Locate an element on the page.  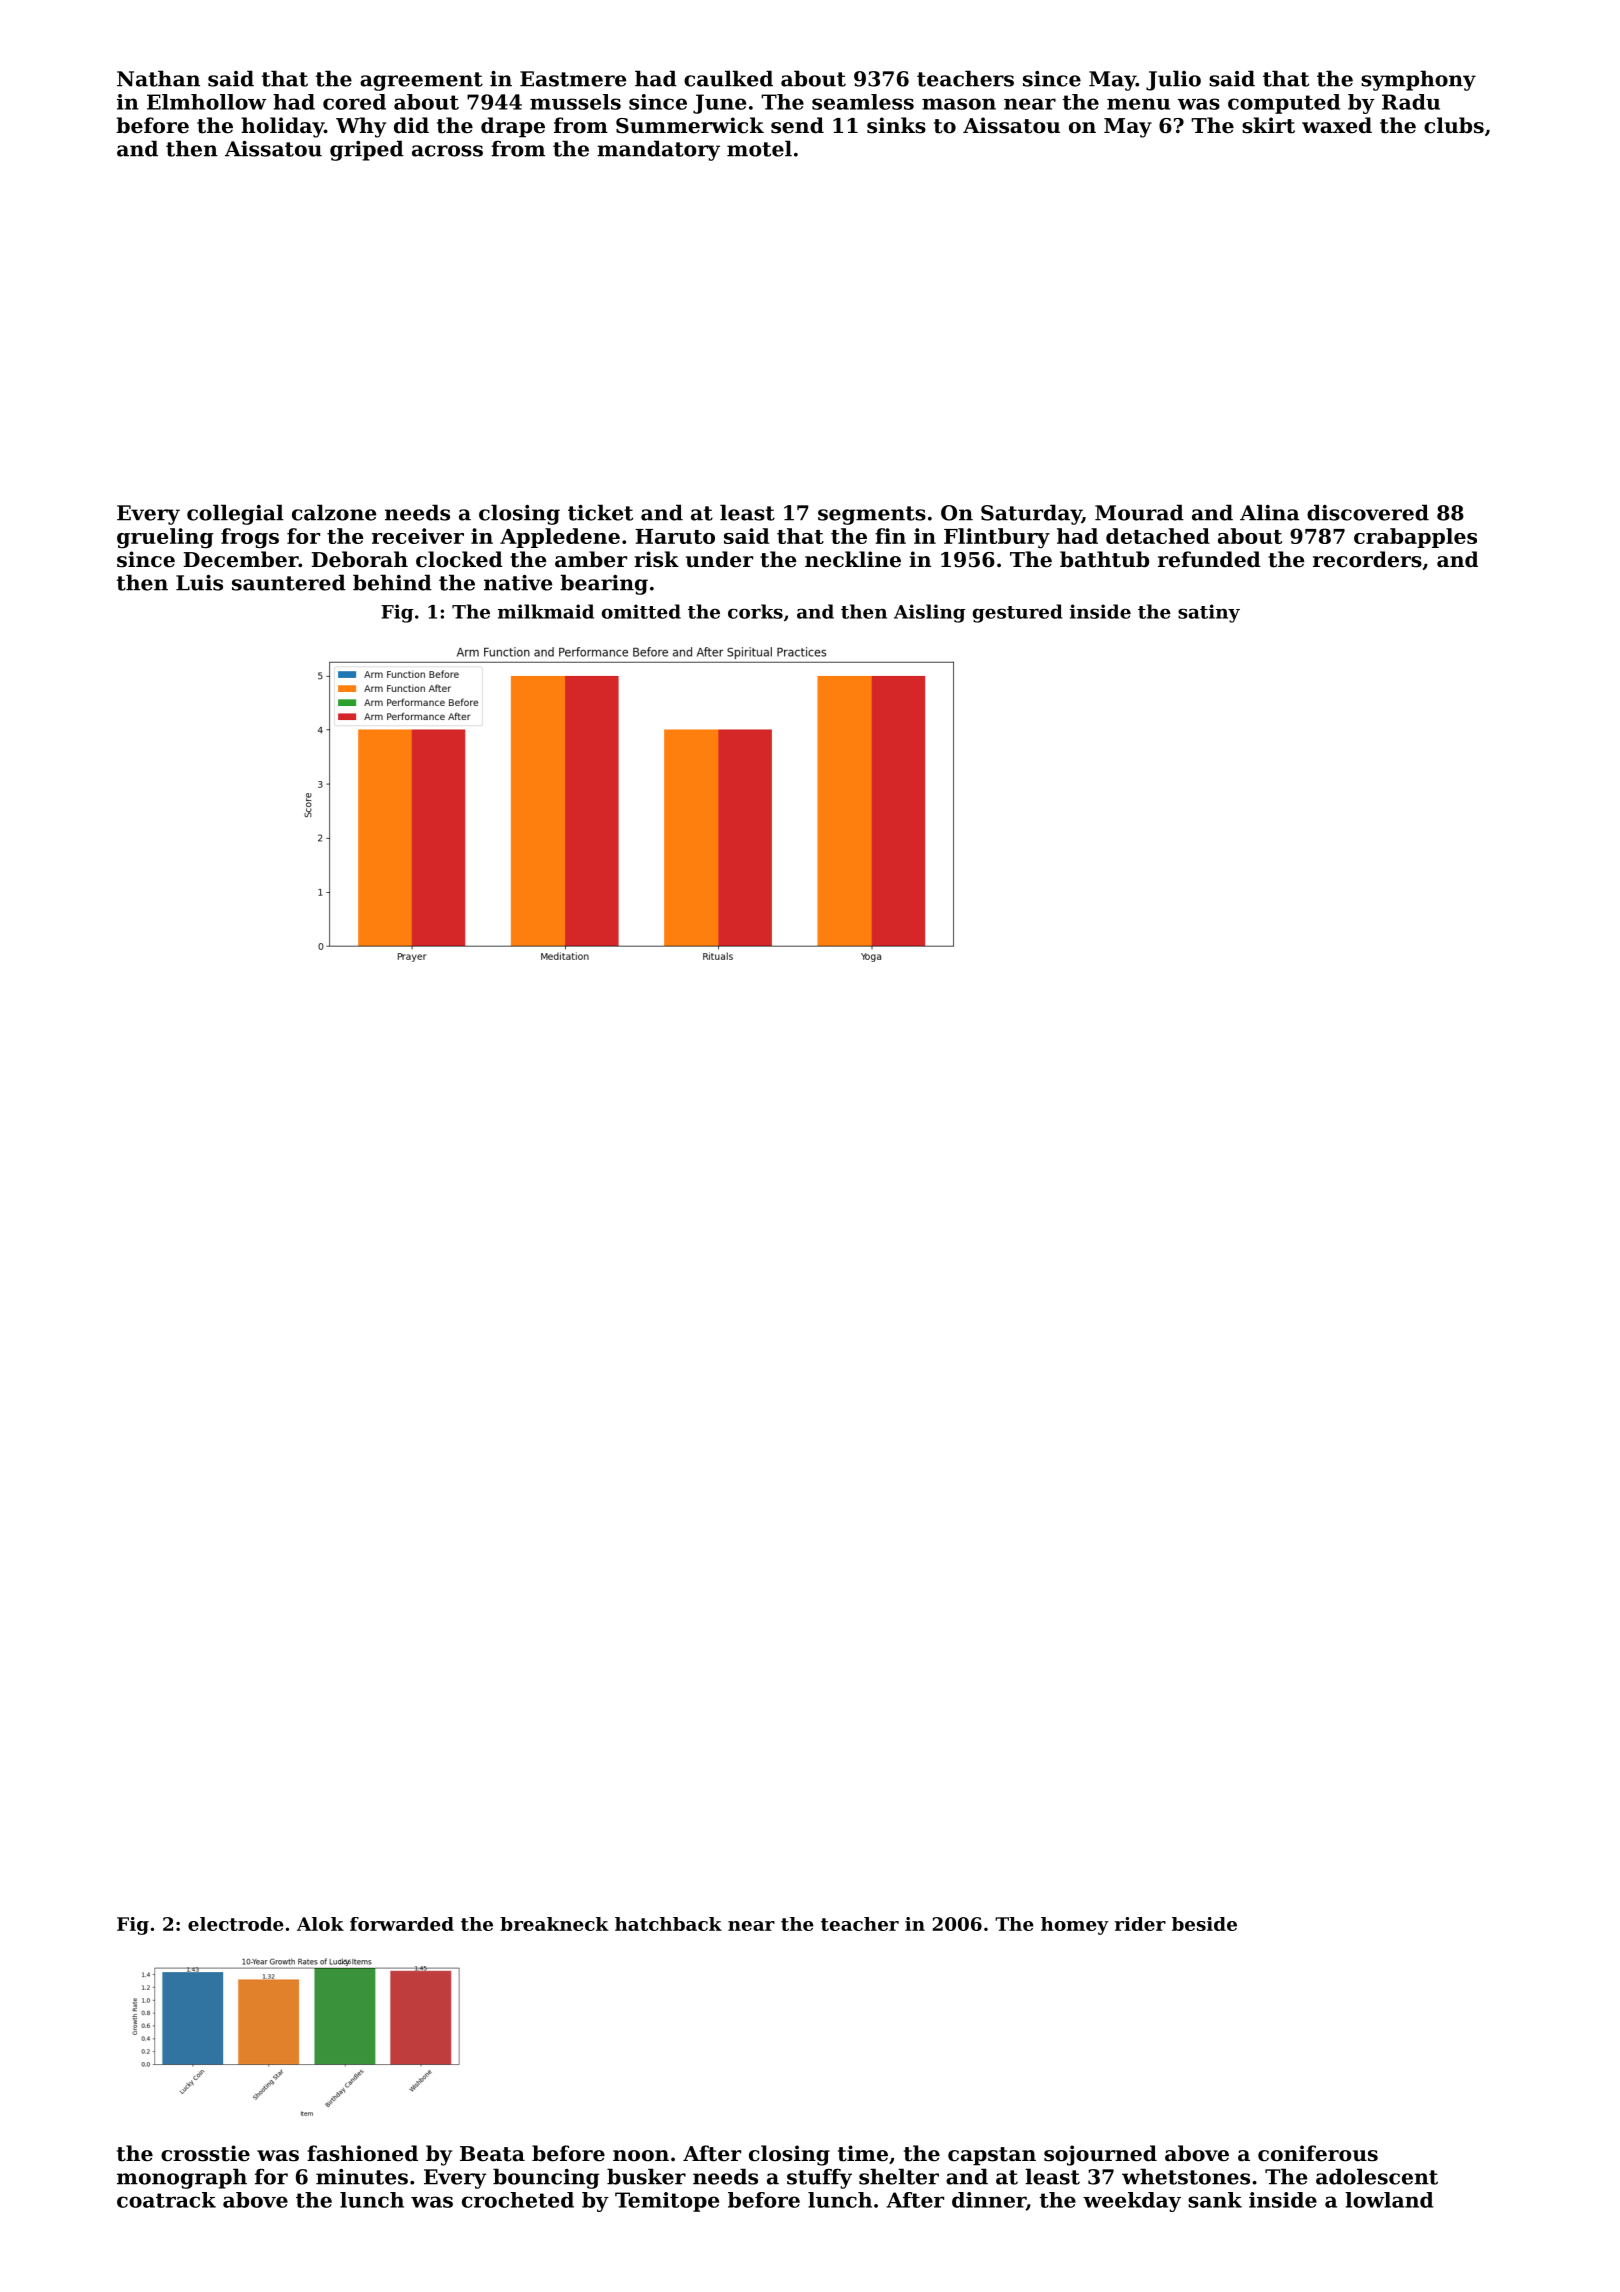
Luis is located at coordinates (199, 583).
